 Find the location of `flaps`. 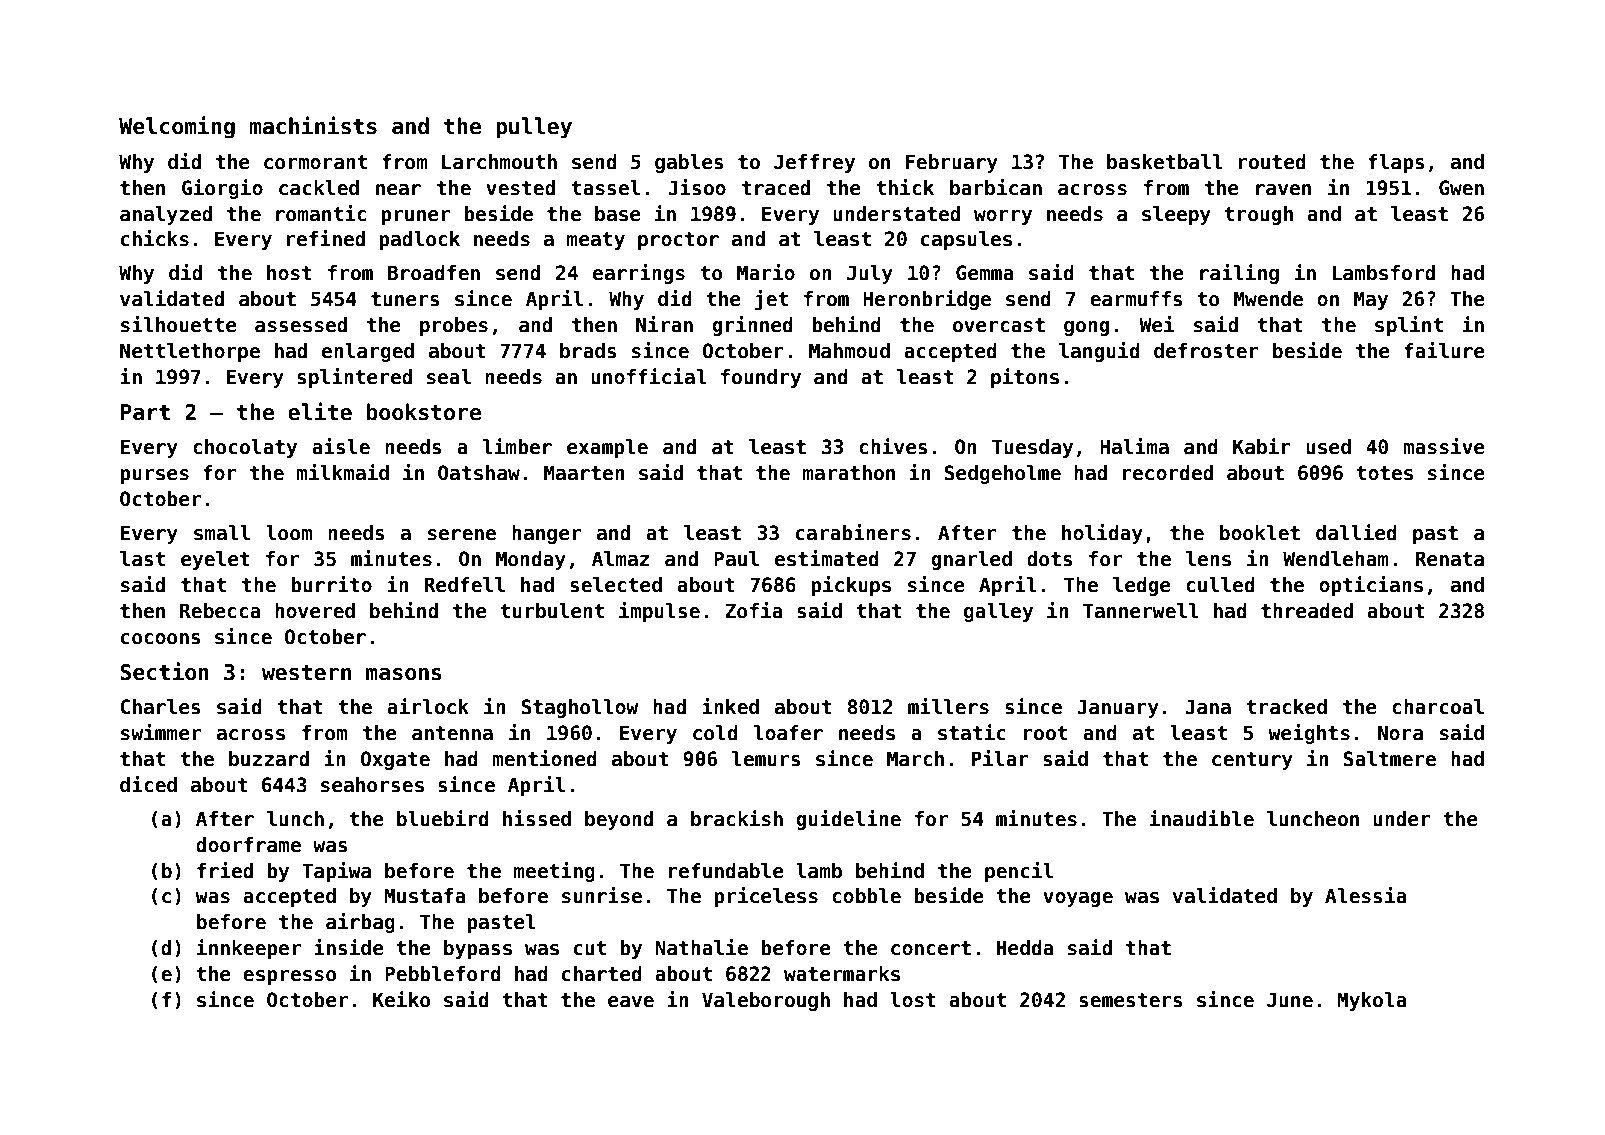

flaps is located at coordinates (1396, 163).
